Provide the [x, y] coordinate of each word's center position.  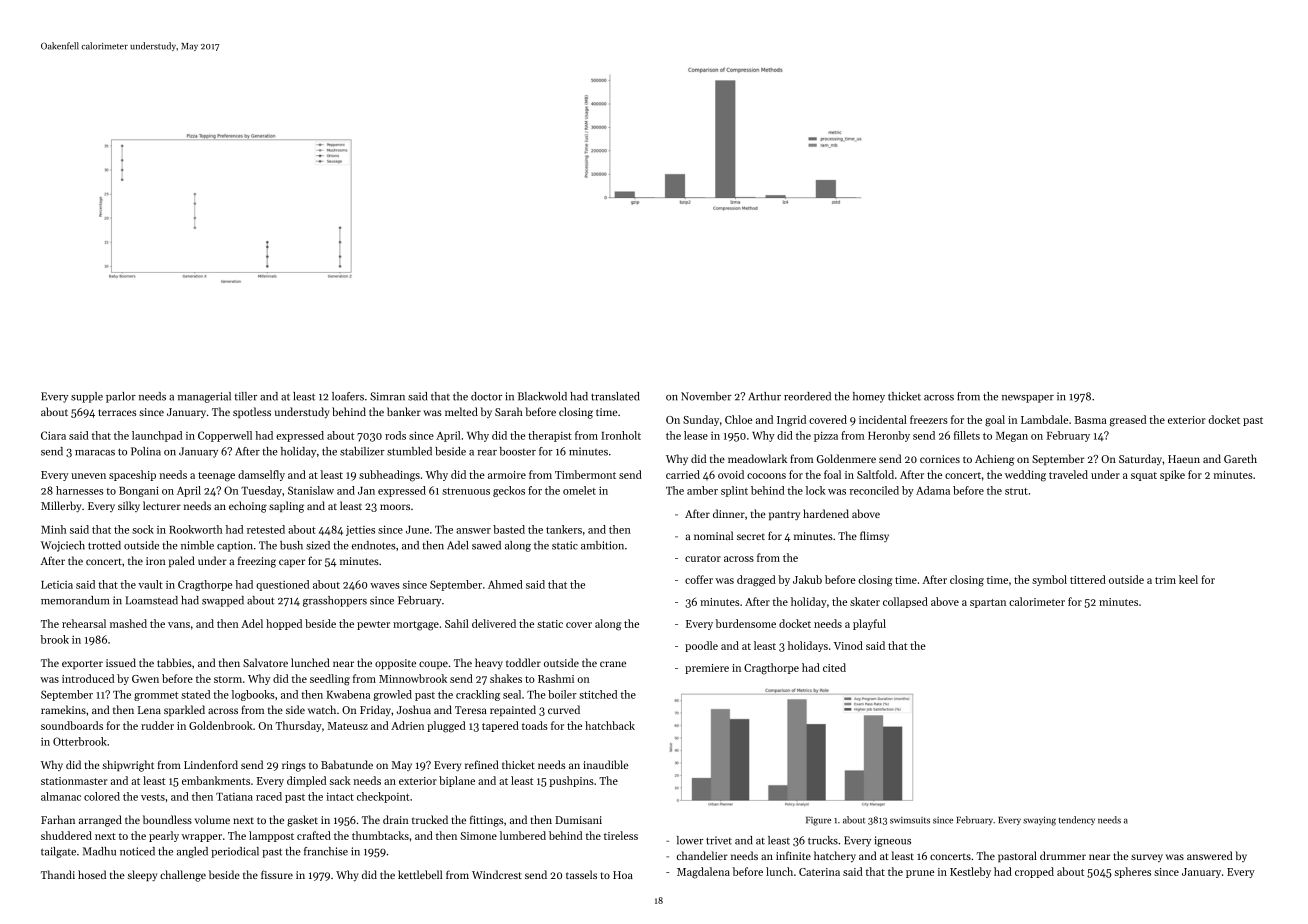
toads [535, 725]
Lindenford [211, 764]
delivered [494, 623]
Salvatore [265, 662]
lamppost [271, 836]
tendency [1077, 820]
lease [696, 435]
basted [509, 529]
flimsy [874, 536]
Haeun [1184, 459]
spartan [988, 603]
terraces [117, 412]
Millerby [61, 507]
